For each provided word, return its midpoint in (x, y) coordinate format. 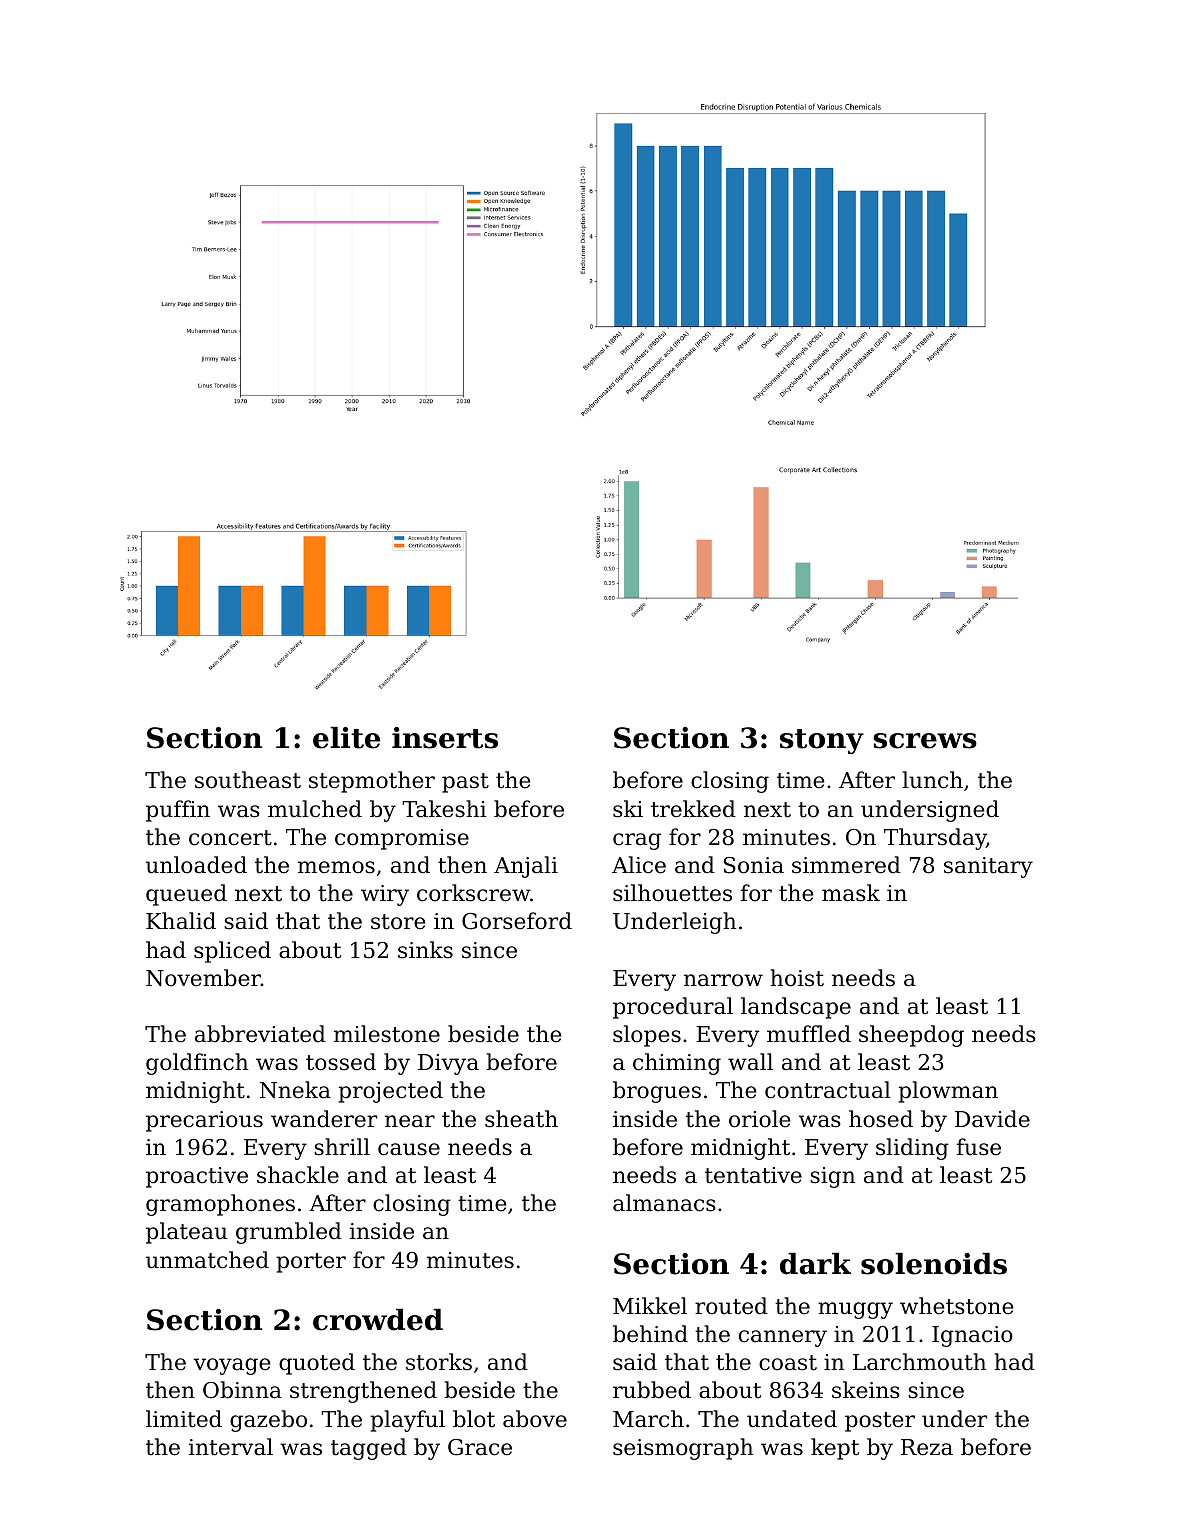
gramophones (220, 1205)
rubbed (652, 1390)
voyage (232, 1366)
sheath (521, 1119)
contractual (828, 1090)
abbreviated (260, 1034)
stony (822, 741)
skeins (866, 1390)
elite (346, 737)
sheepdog (911, 1036)
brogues (657, 1092)
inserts (445, 738)
